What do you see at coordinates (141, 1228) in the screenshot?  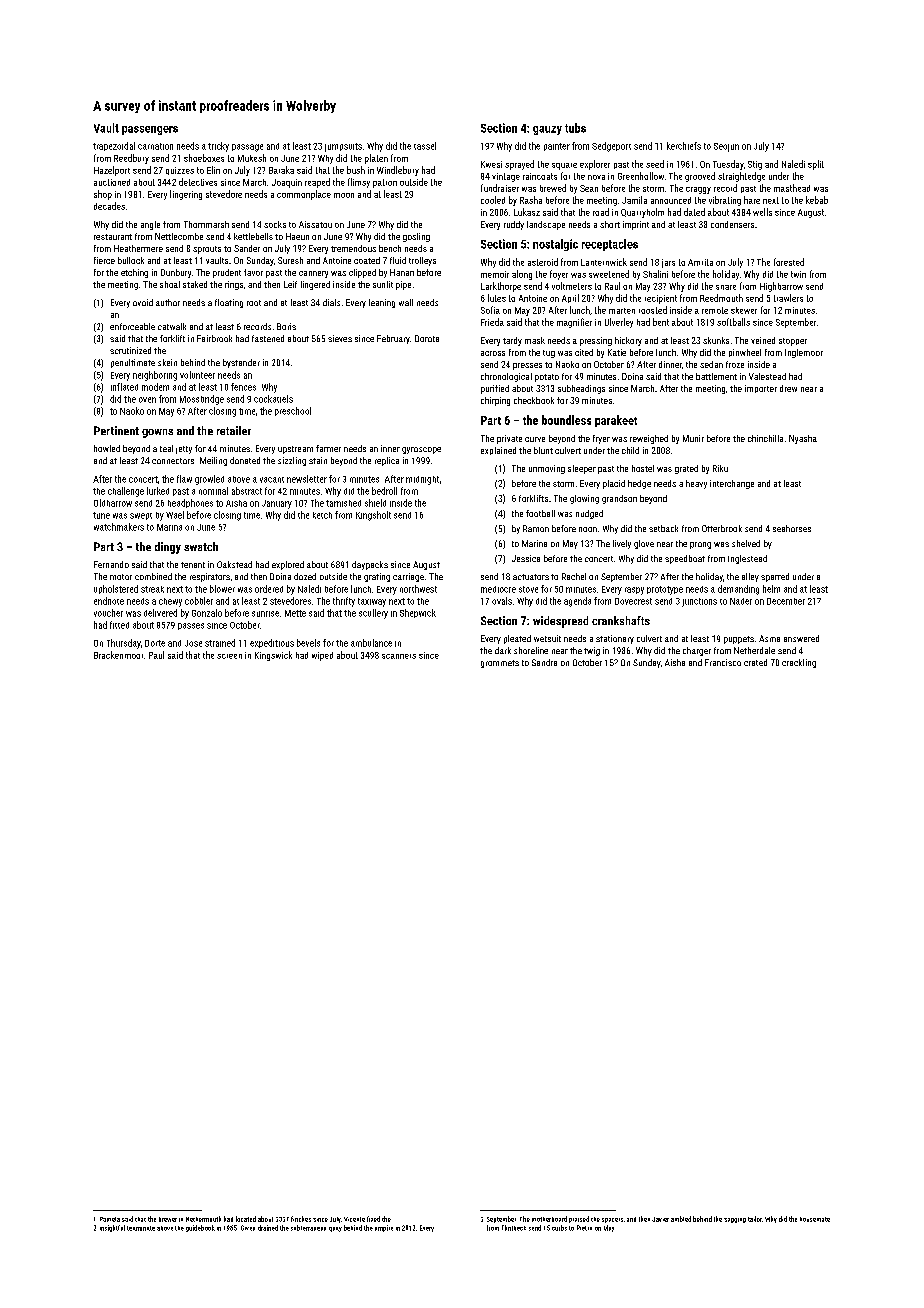 I see `teammate` at bounding box center [141, 1228].
